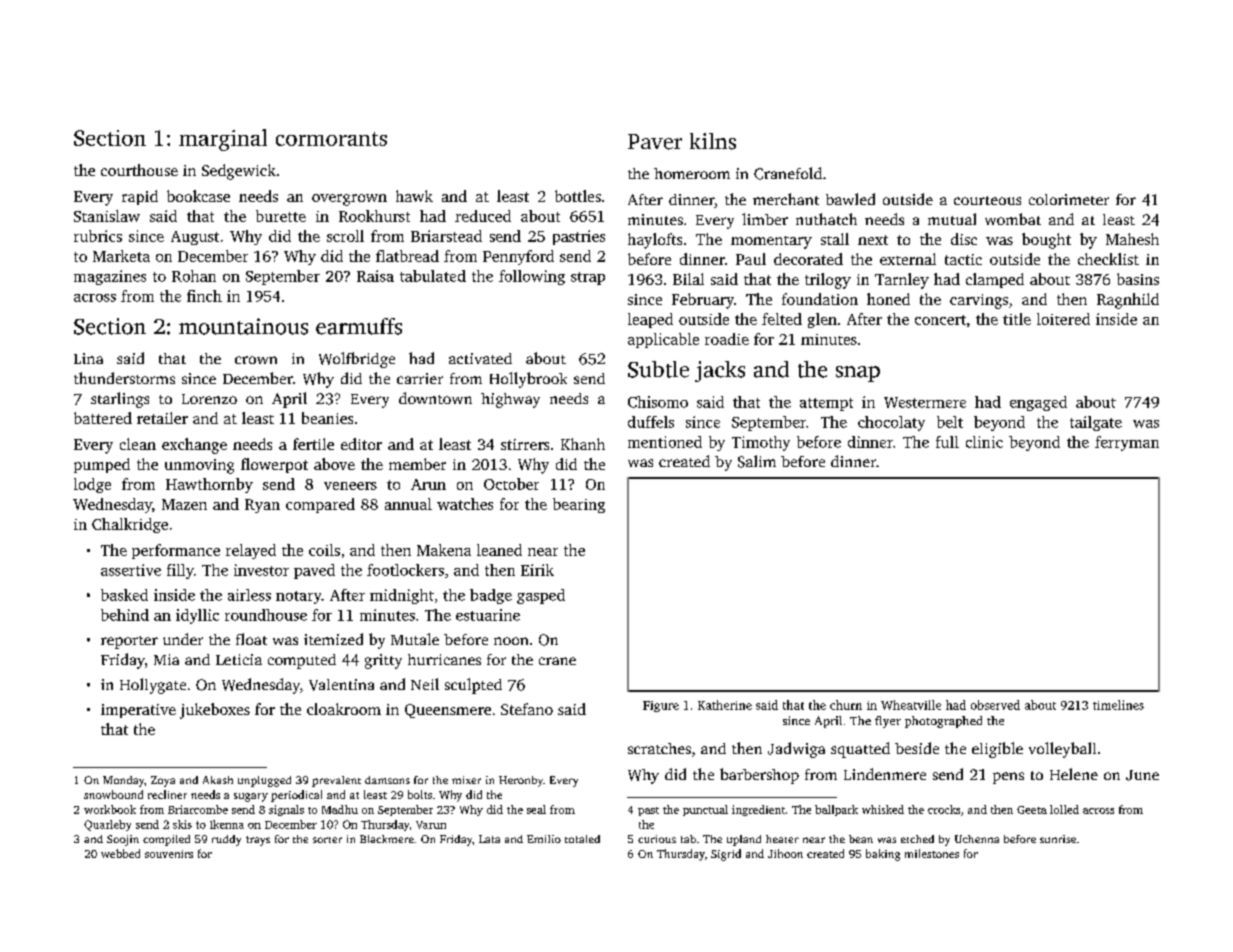 This image has width=1233, height=952. Describe the element at coordinates (131, 570) in the image. I see `assertive` at that location.
